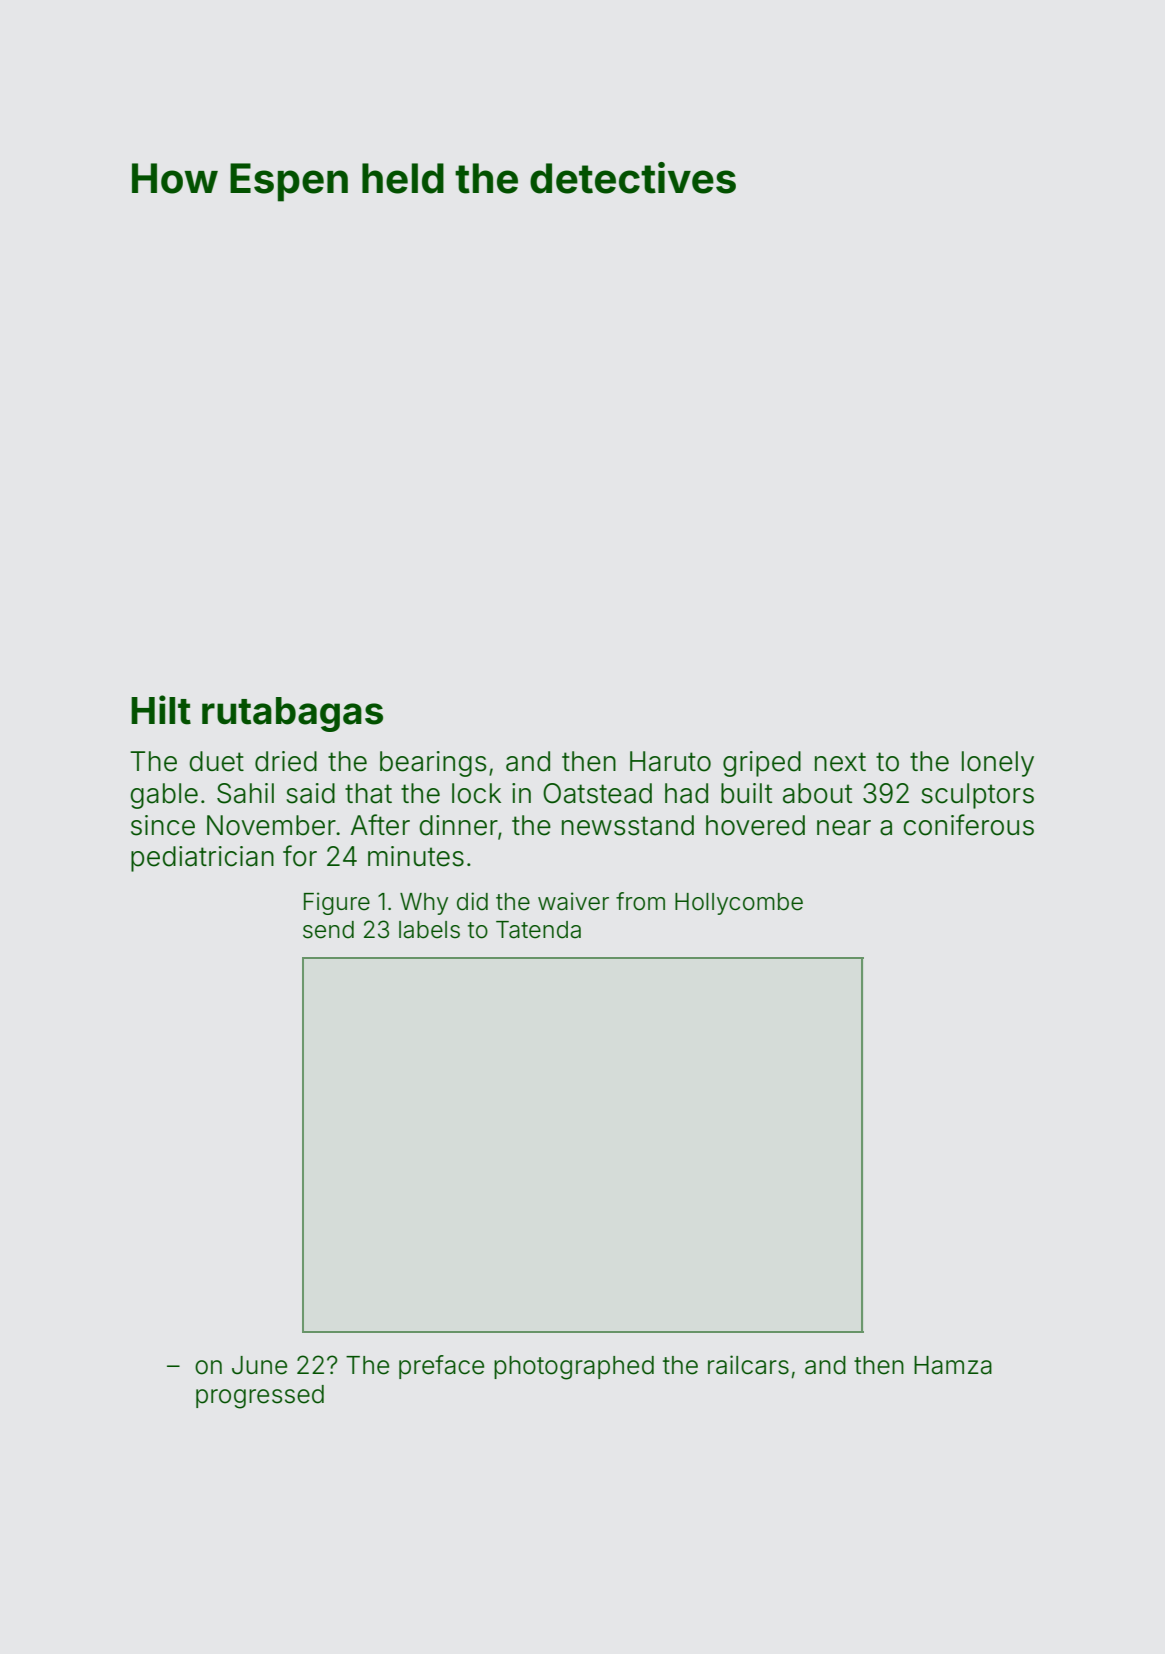 Image resolution: width=1165 pixels, height=1654 pixels. Describe the element at coordinates (259, 1365) in the screenshot. I see `June` at that location.
